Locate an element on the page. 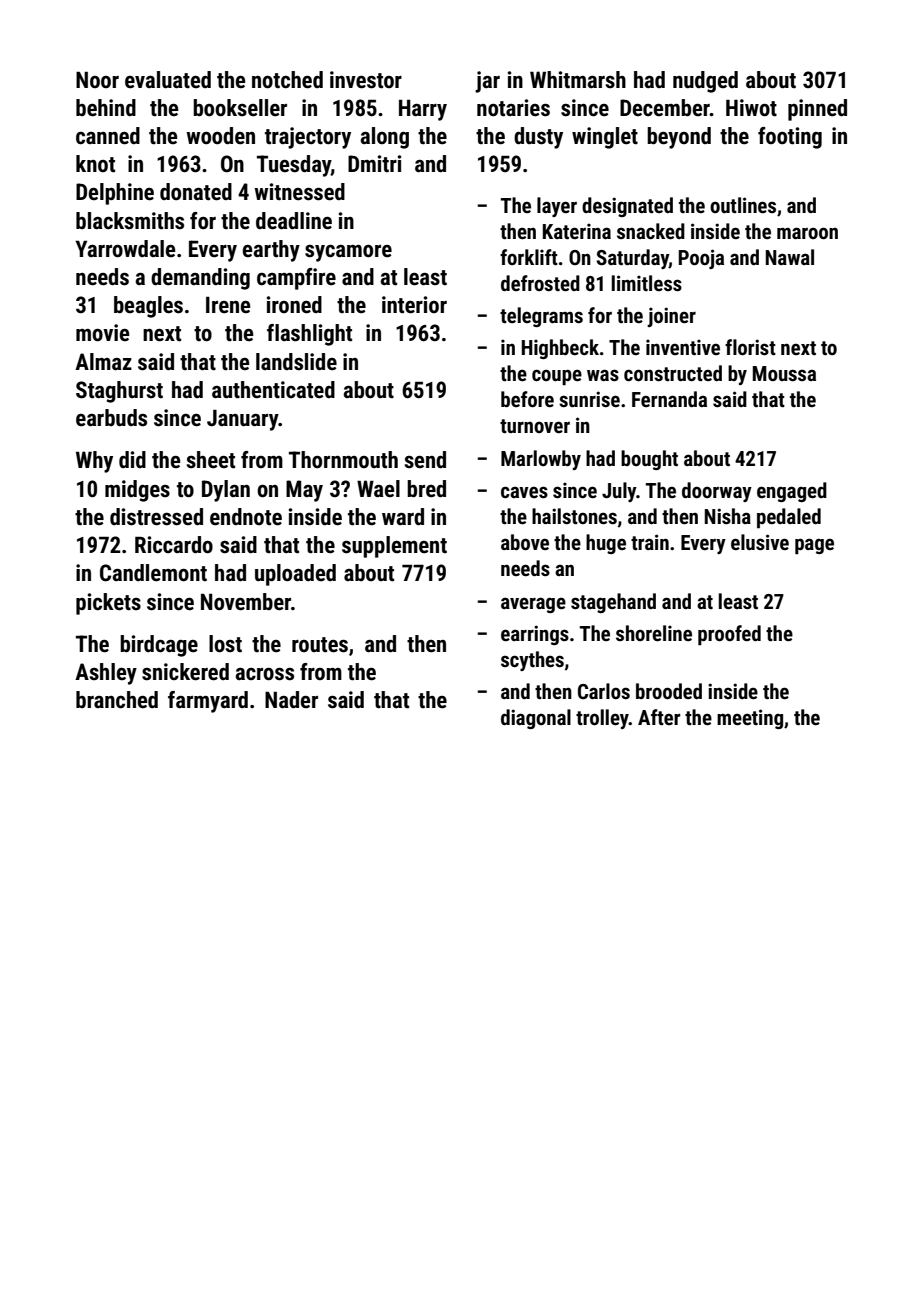 This image has height=1311, width=924. evaluated is located at coordinates (168, 80).
